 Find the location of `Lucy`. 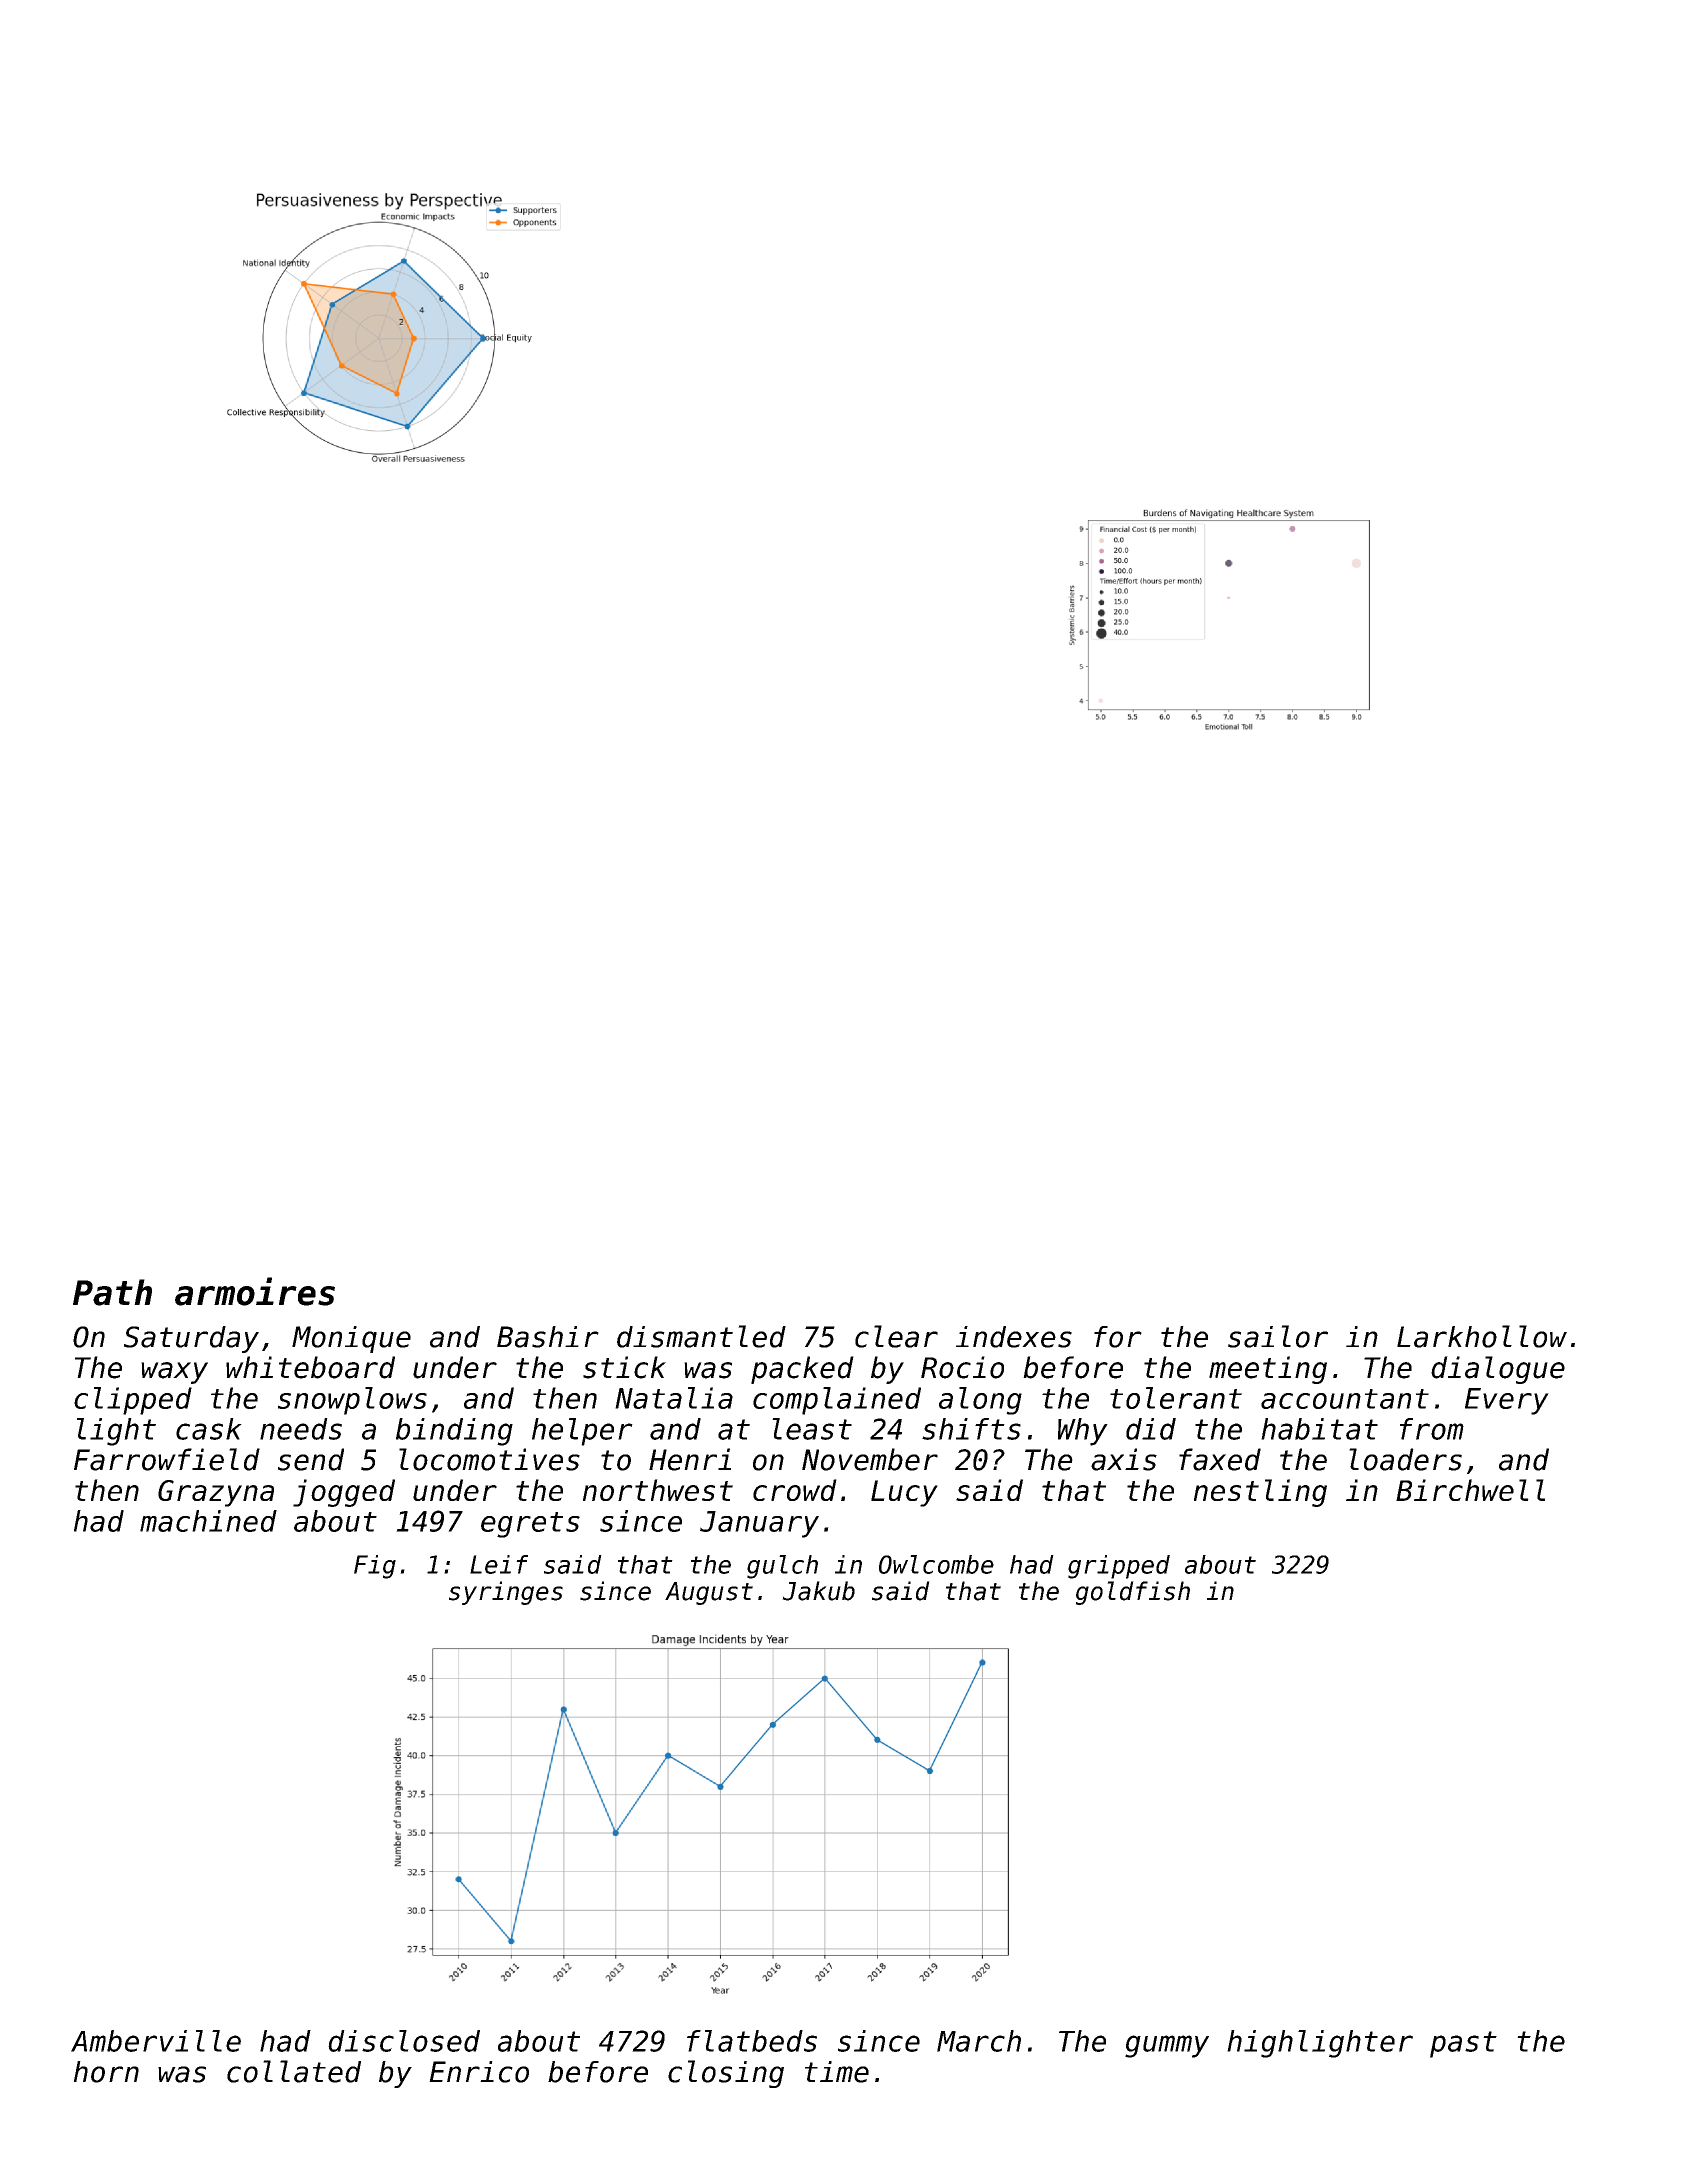

Lucy is located at coordinates (904, 1493).
